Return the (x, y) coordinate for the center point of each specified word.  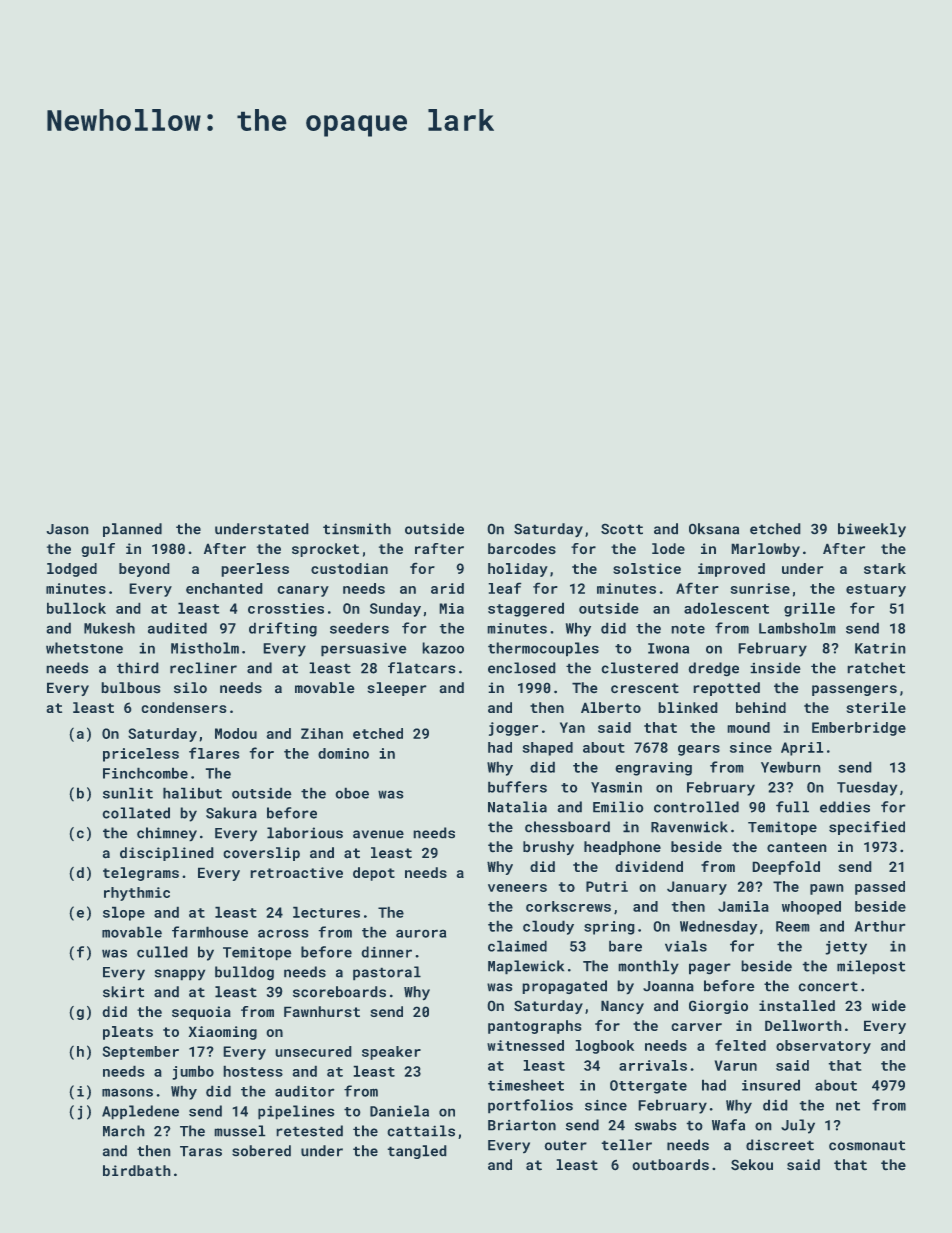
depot (374, 874)
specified (867, 828)
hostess (253, 1071)
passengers (854, 690)
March (124, 1131)
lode (668, 548)
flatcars (421, 668)
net (848, 1106)
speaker (391, 1053)
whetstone (84, 648)
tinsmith (357, 529)
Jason (67, 529)
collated (136, 813)
